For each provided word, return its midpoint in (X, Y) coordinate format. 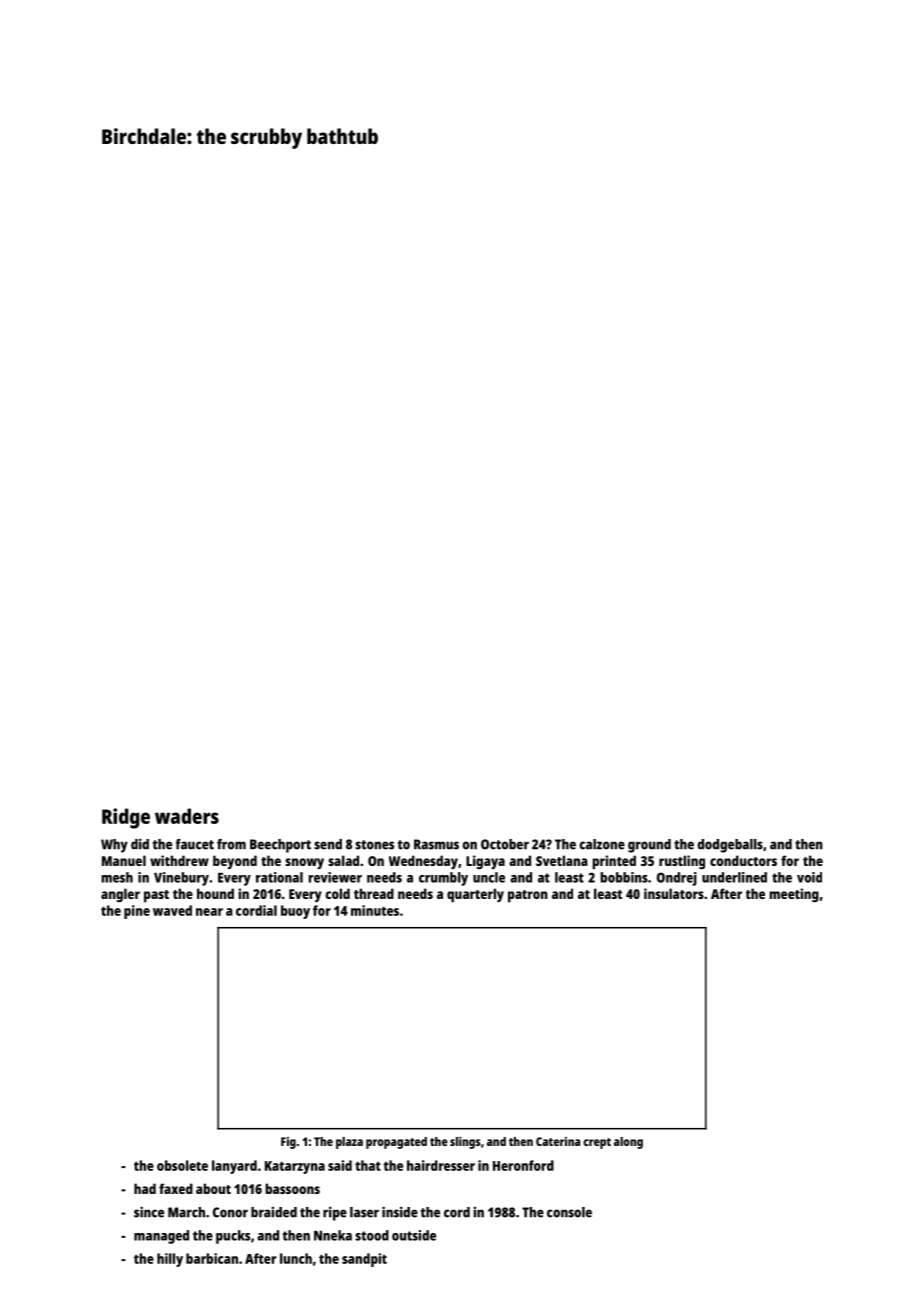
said (340, 1165)
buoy (295, 912)
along (628, 1143)
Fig (288, 1143)
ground (649, 846)
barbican (212, 1258)
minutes (375, 910)
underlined (734, 877)
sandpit (364, 1260)
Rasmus (436, 844)
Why (114, 846)
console (569, 1212)
